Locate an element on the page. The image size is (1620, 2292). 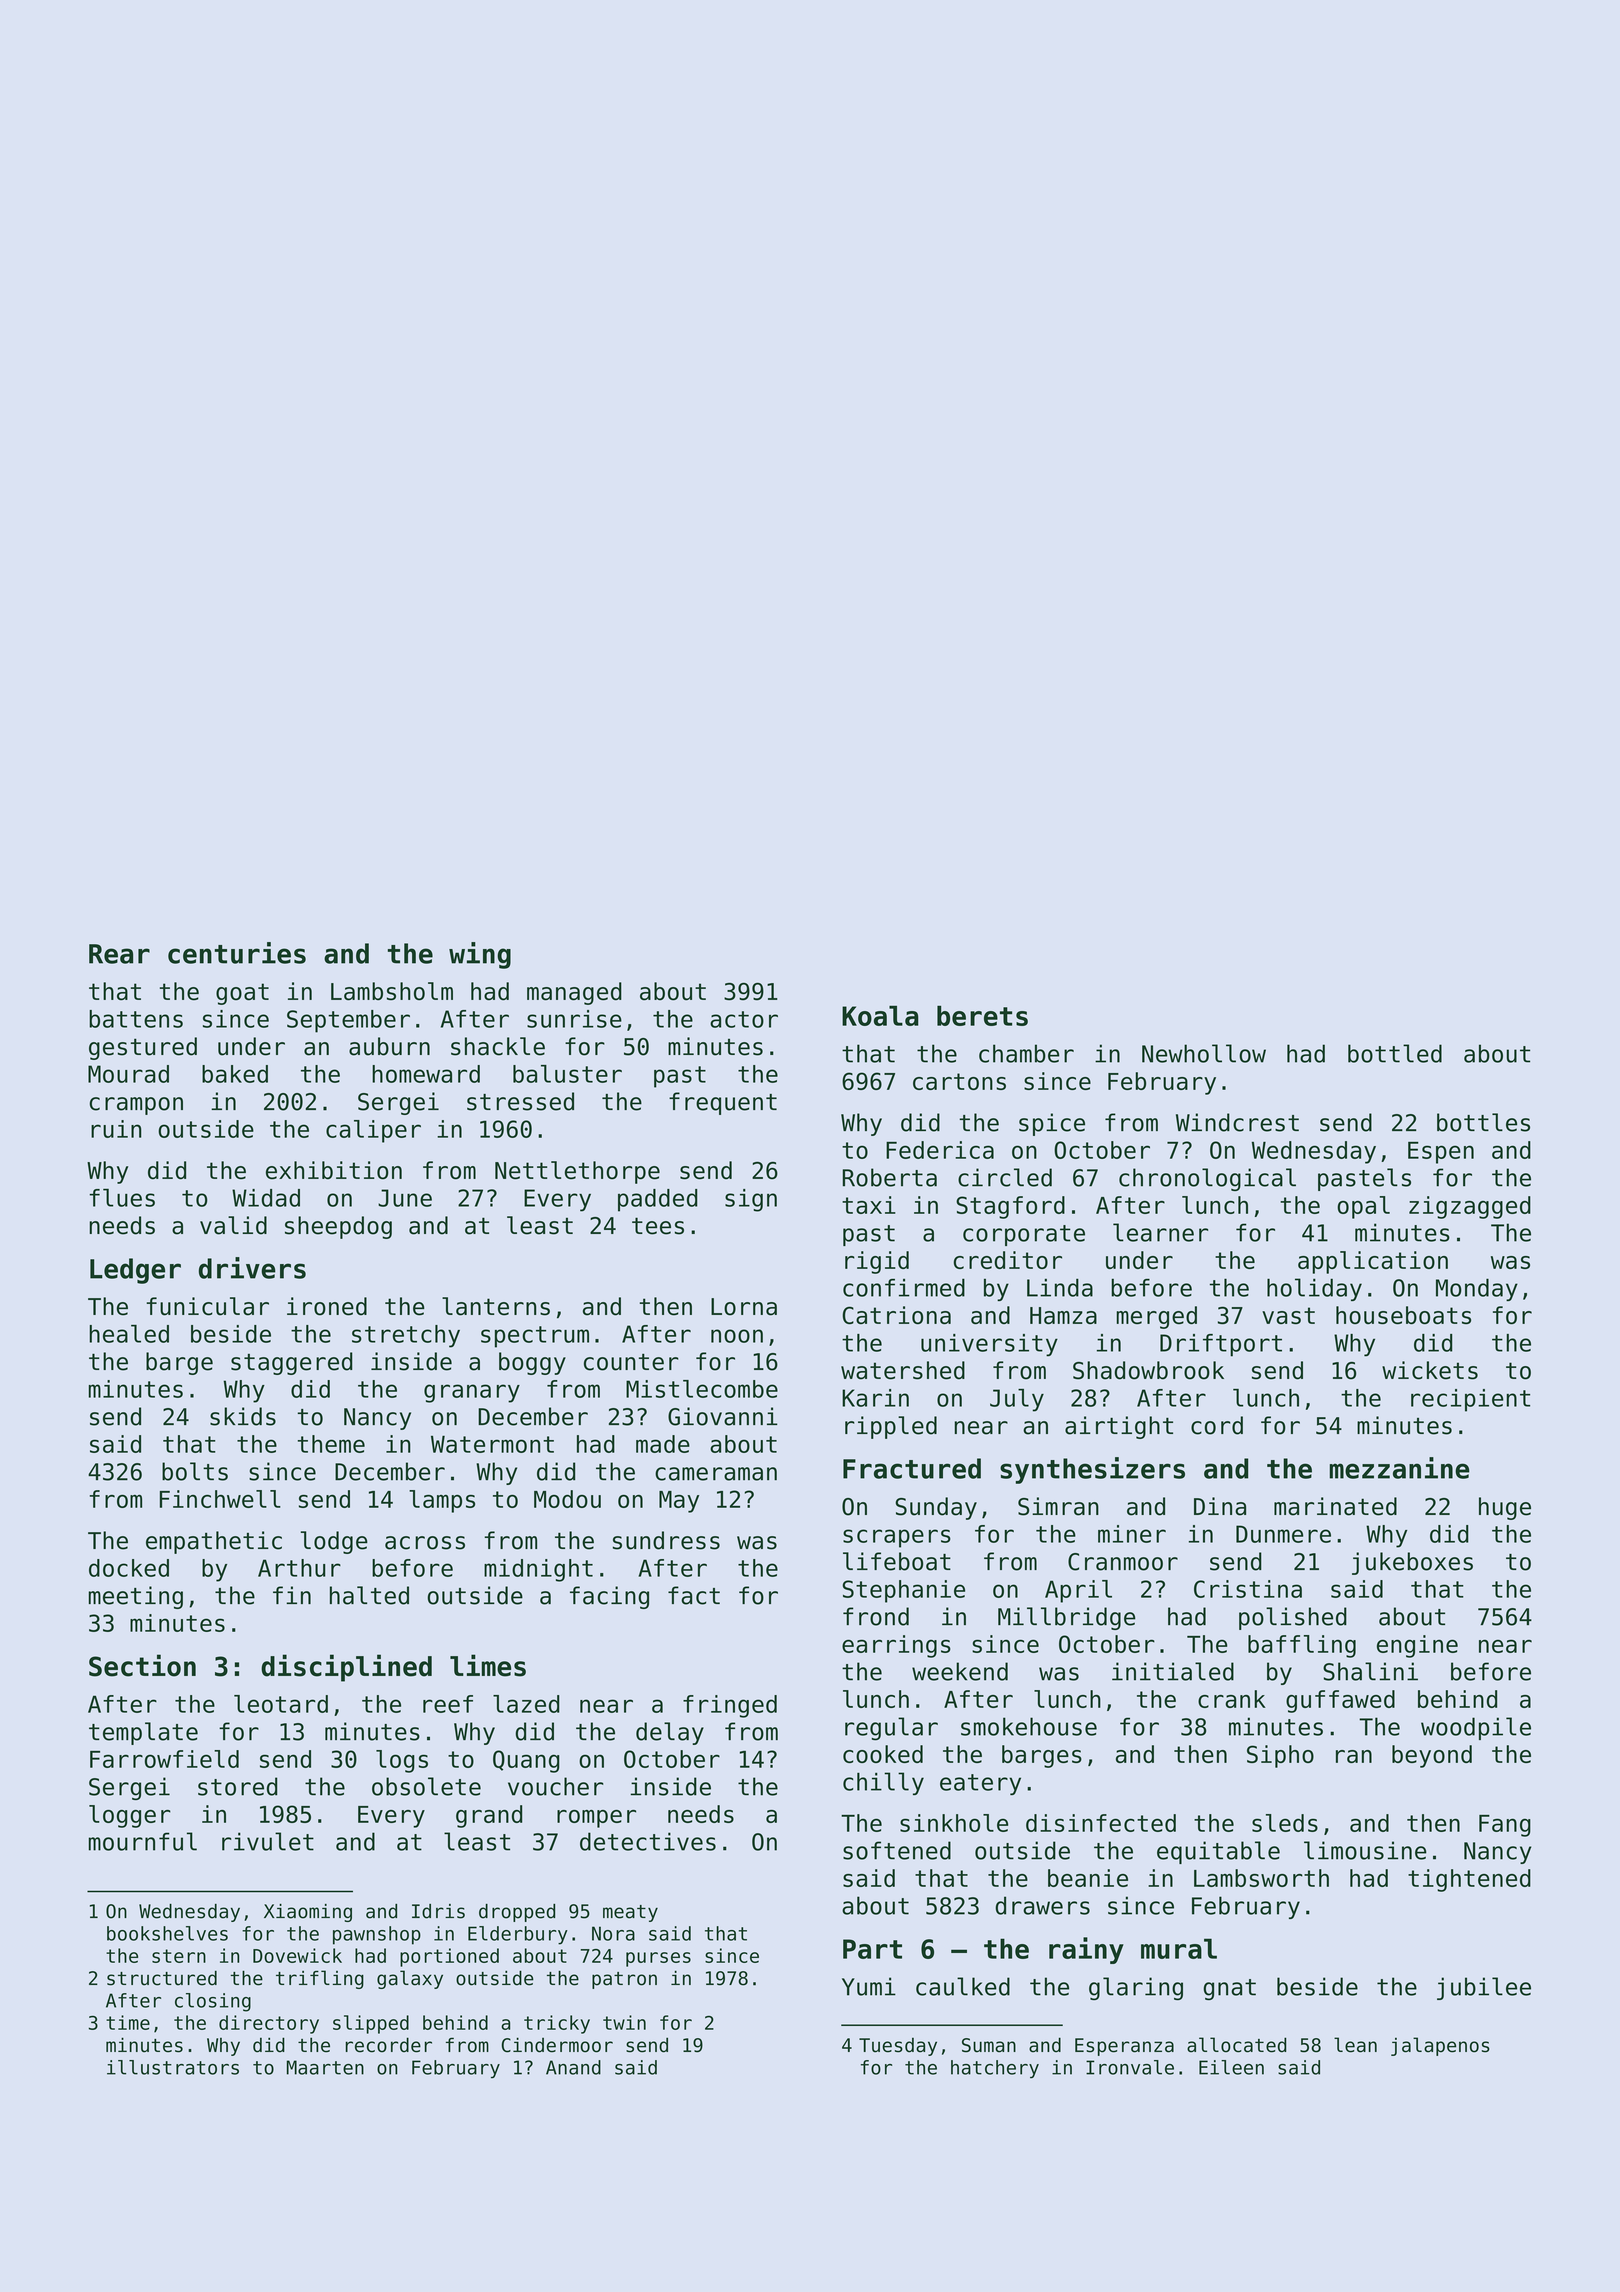
granary is located at coordinates (472, 1393).
